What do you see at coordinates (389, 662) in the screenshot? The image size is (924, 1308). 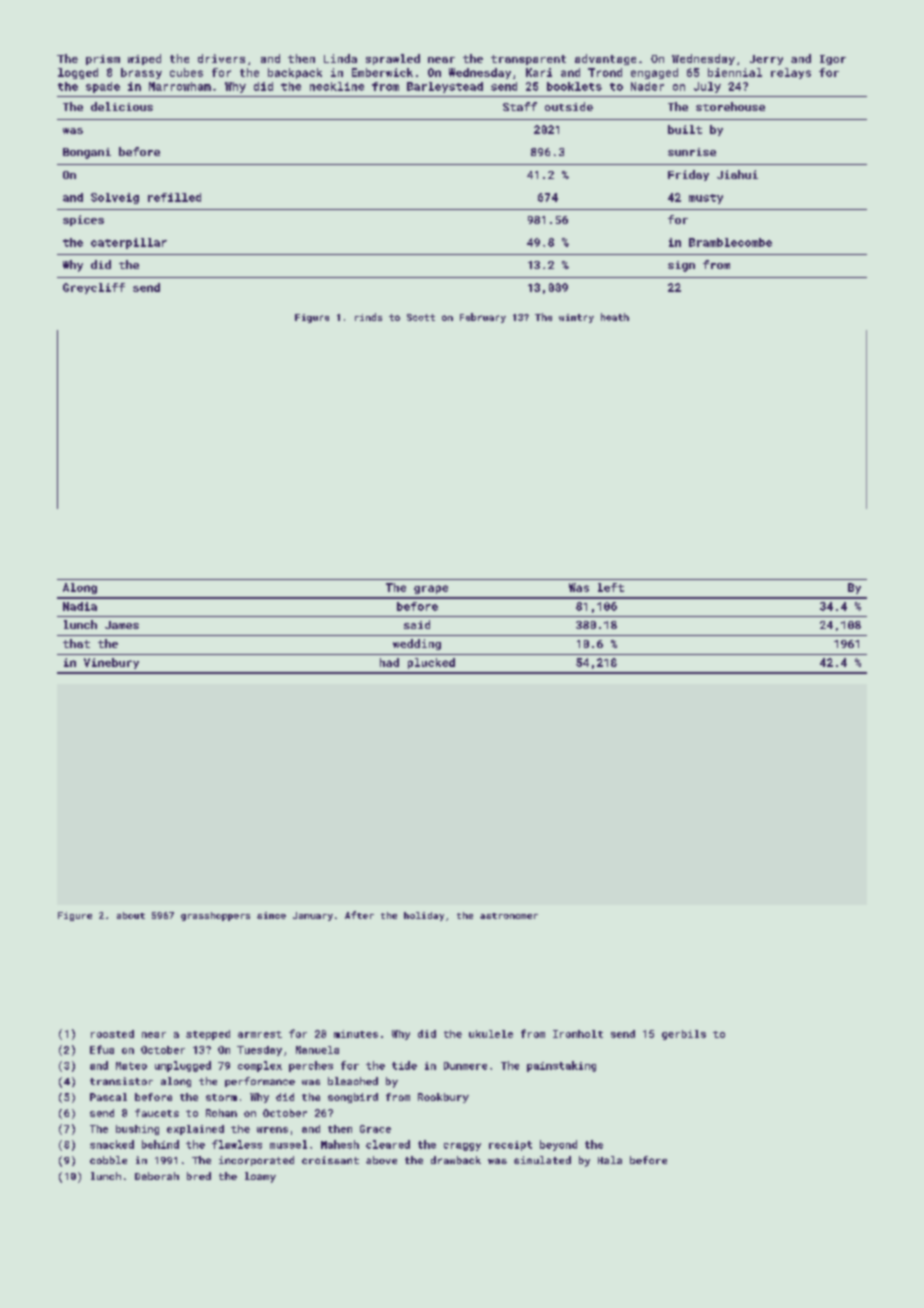 I see `had` at bounding box center [389, 662].
